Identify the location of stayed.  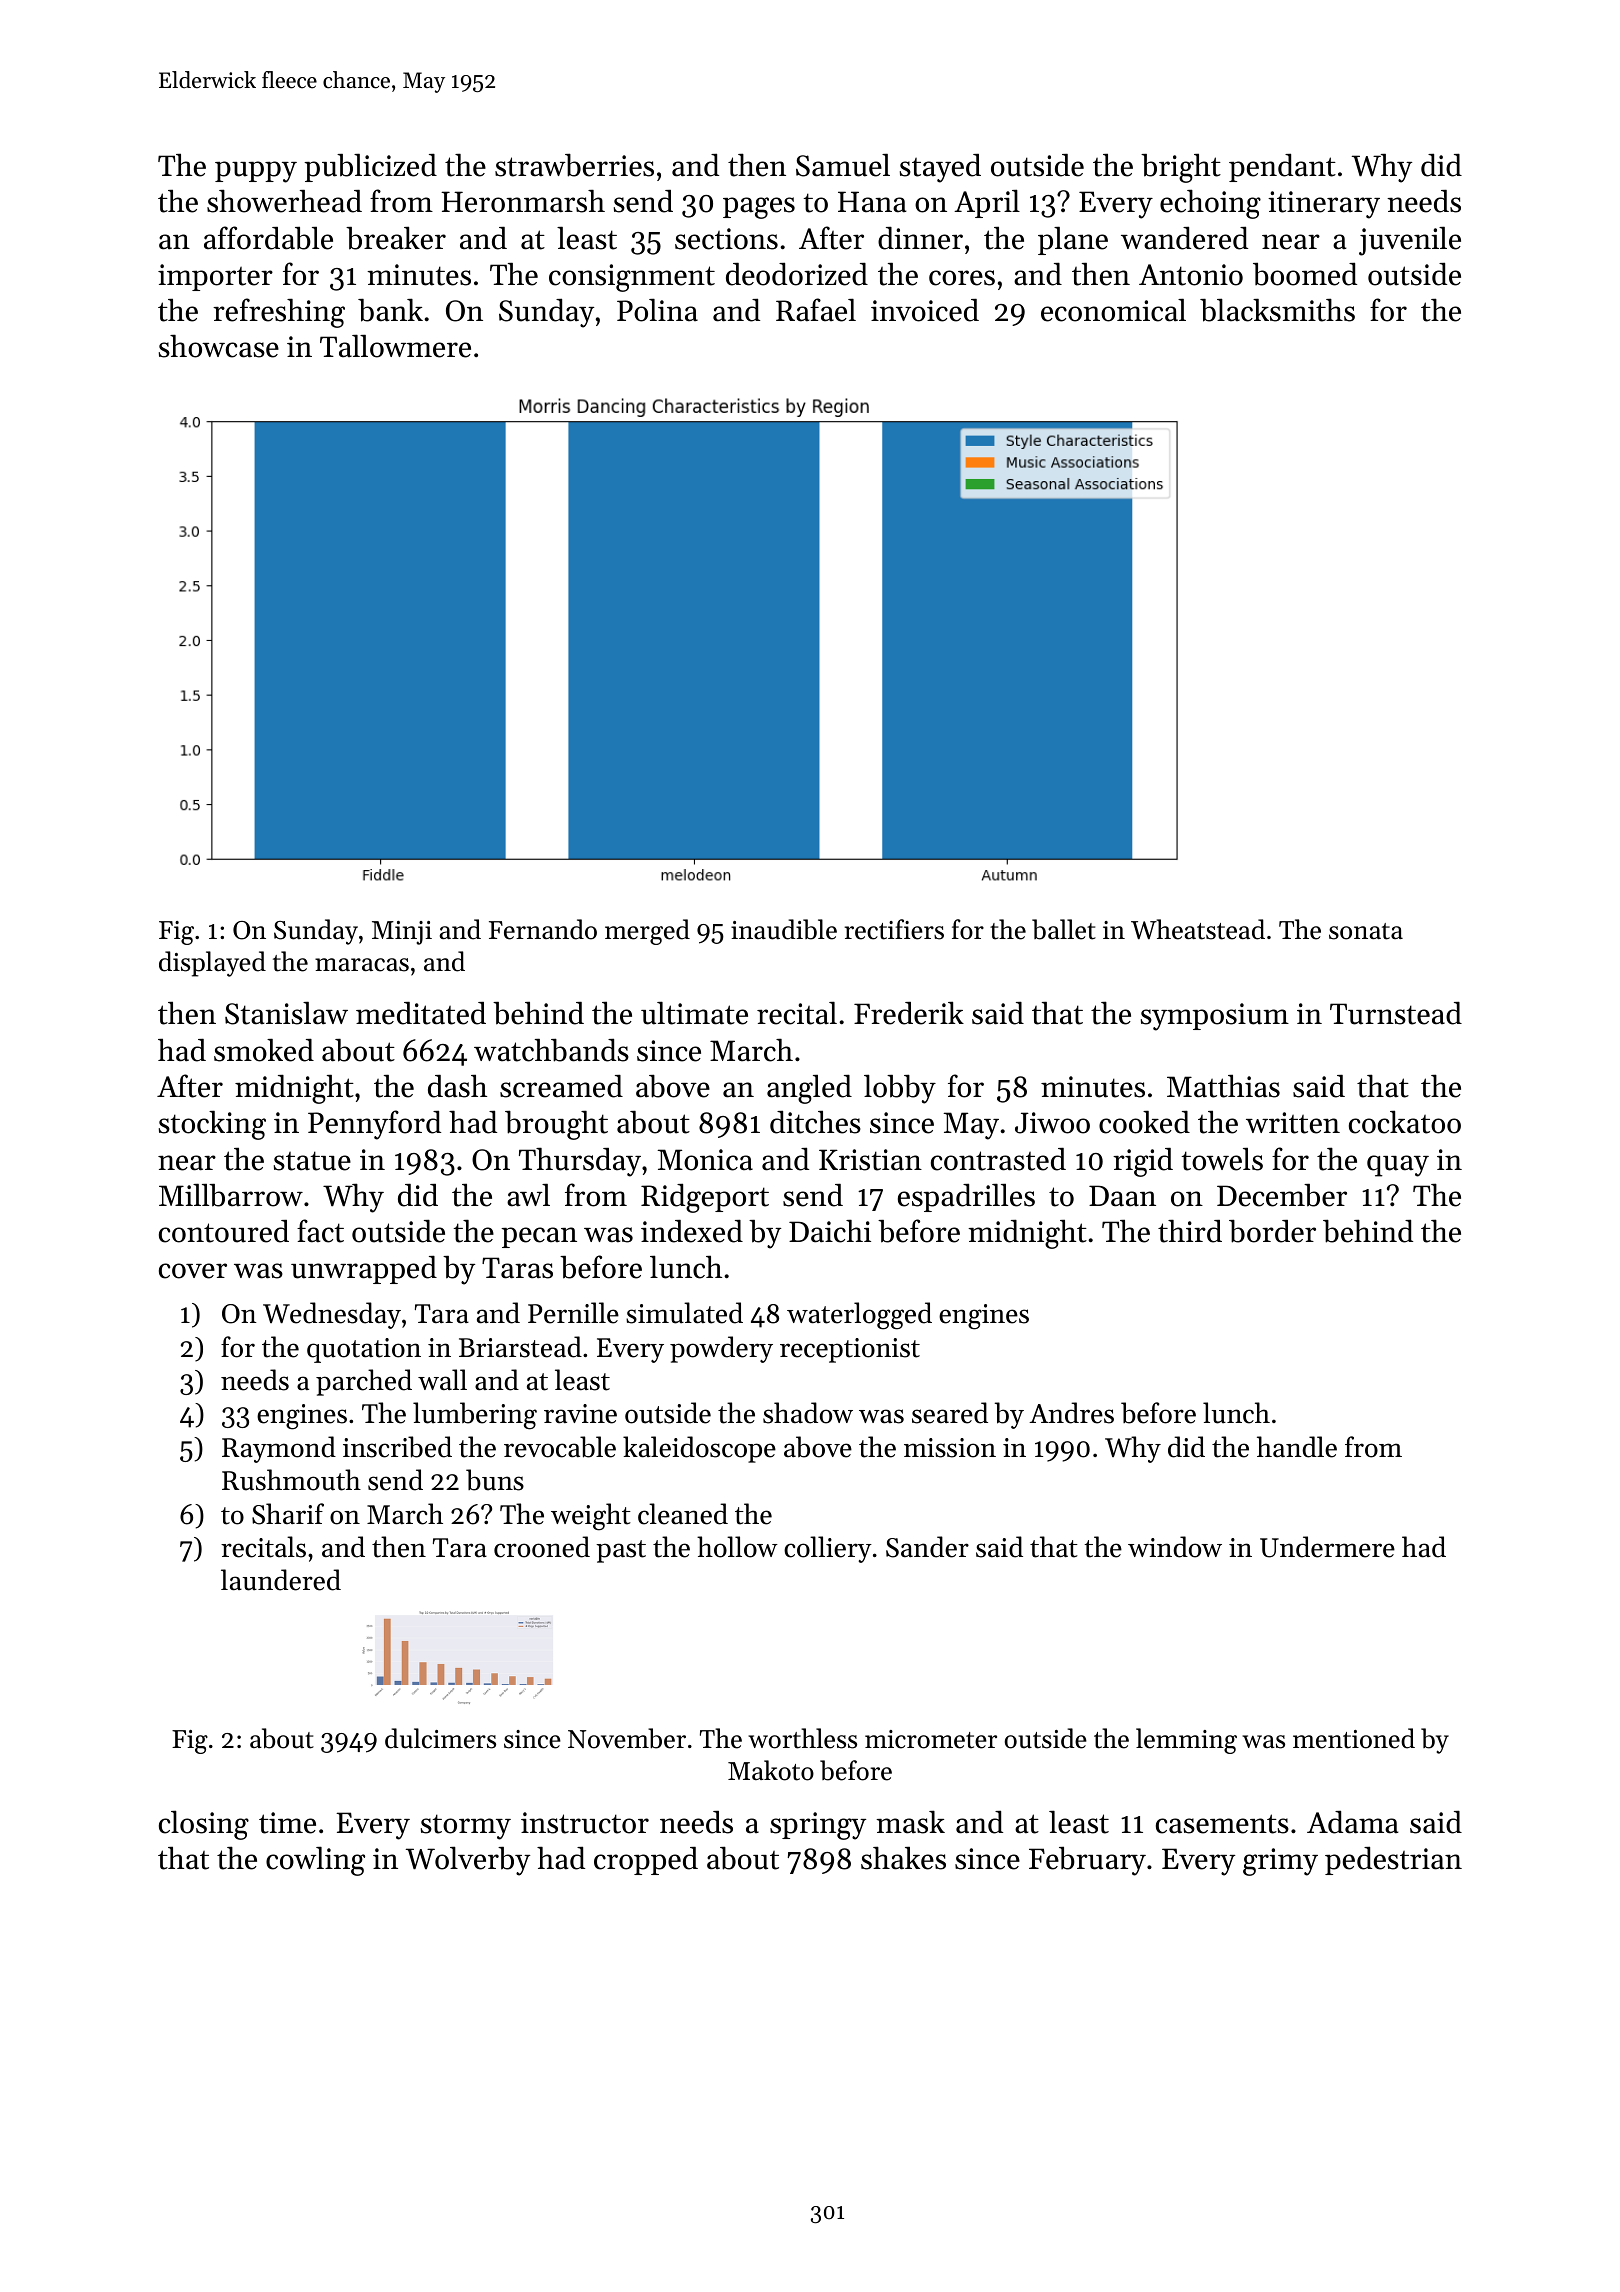
(940, 168).
